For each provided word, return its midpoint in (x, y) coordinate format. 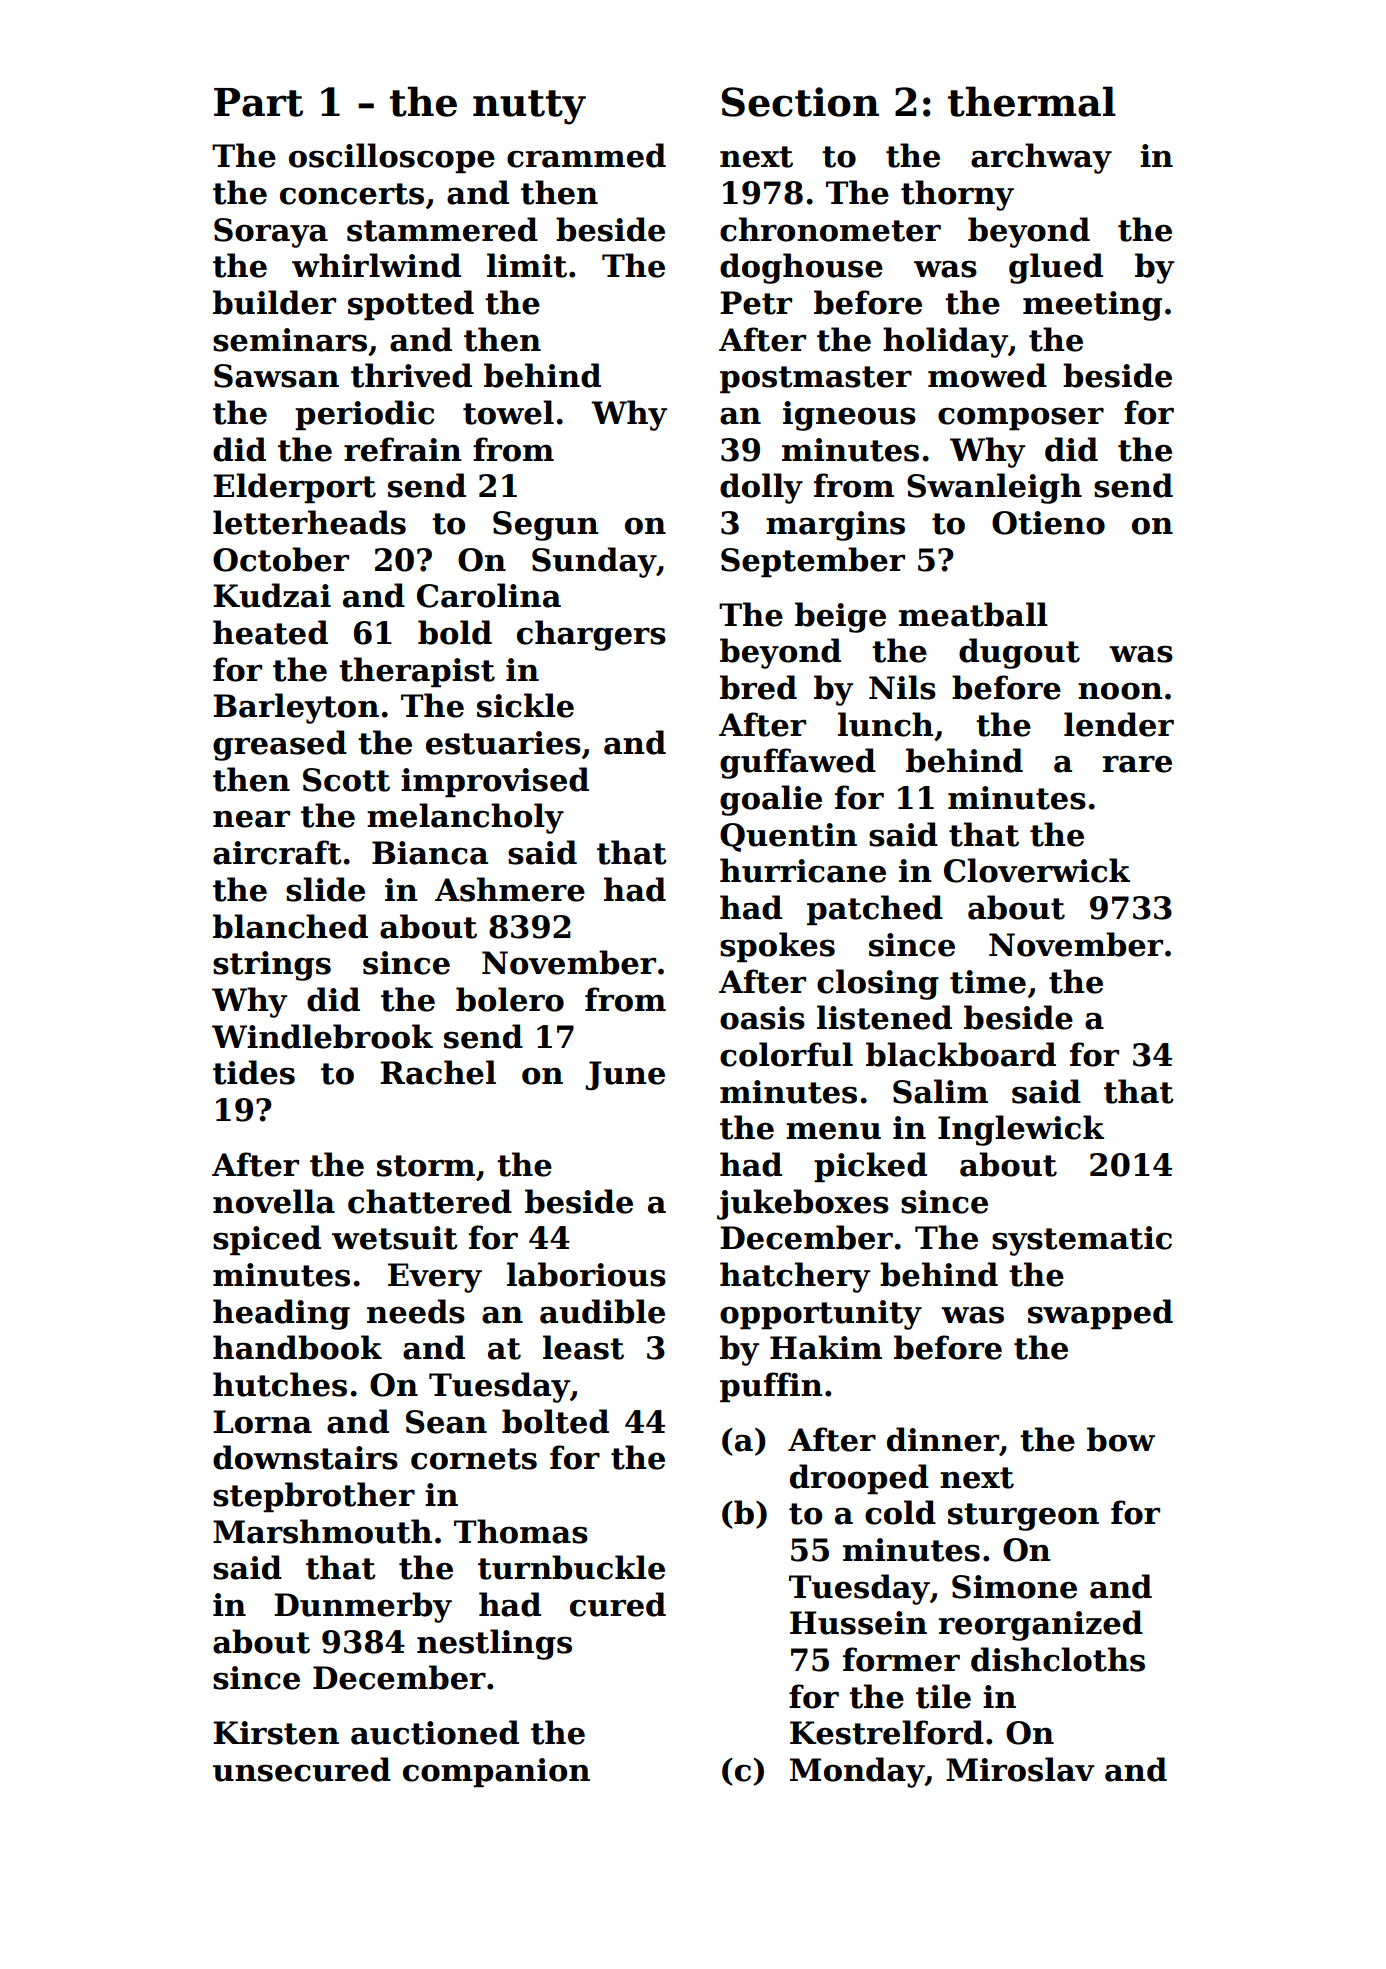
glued (1056, 268)
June (625, 1075)
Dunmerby (363, 1607)
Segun (546, 526)
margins (835, 526)
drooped (859, 1479)
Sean (446, 1422)
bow (1121, 1439)
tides (254, 1072)
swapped (1100, 1314)
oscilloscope (392, 158)
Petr (756, 303)
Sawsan (276, 376)
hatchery (795, 1277)
